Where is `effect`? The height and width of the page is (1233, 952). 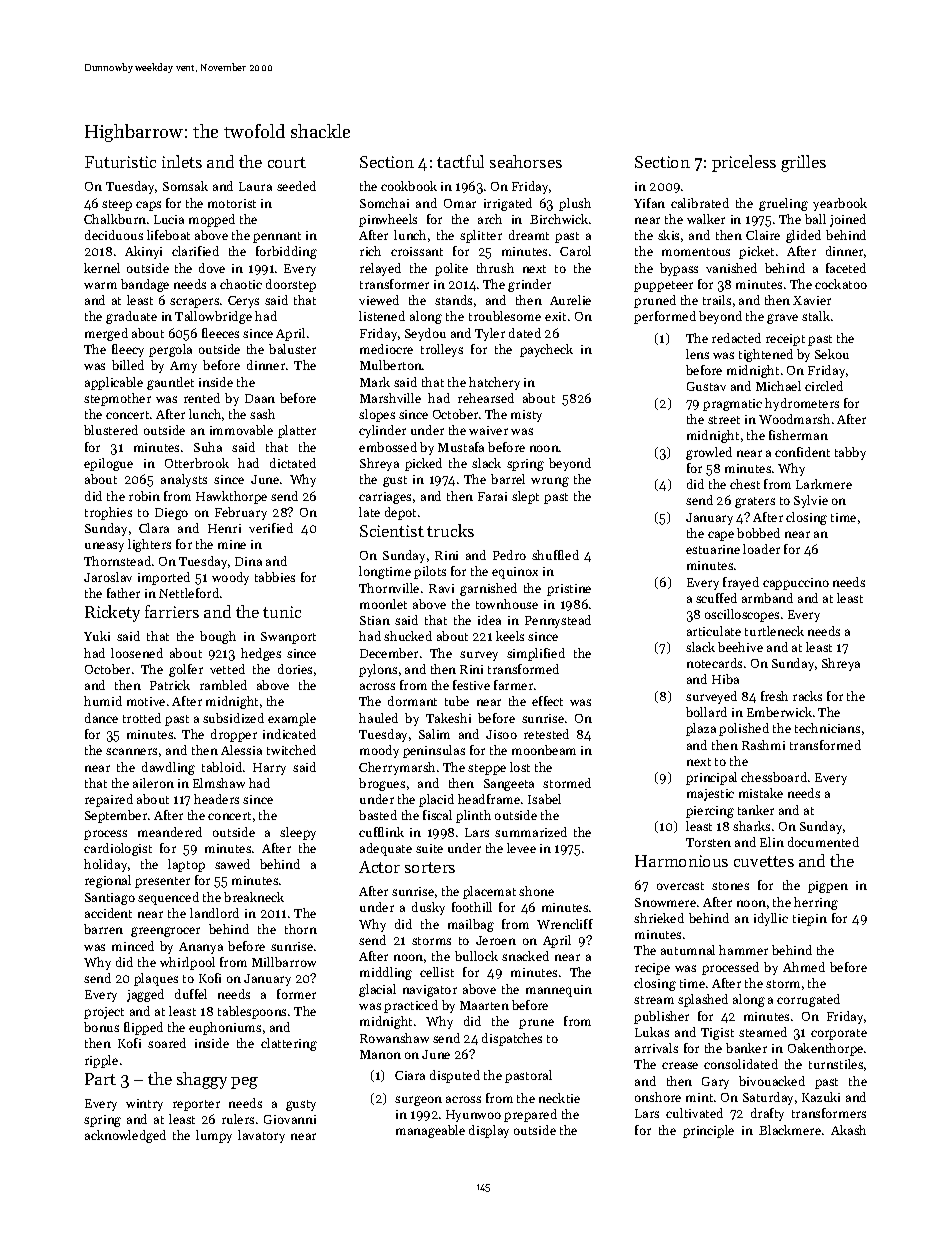
effect is located at coordinates (547, 701).
